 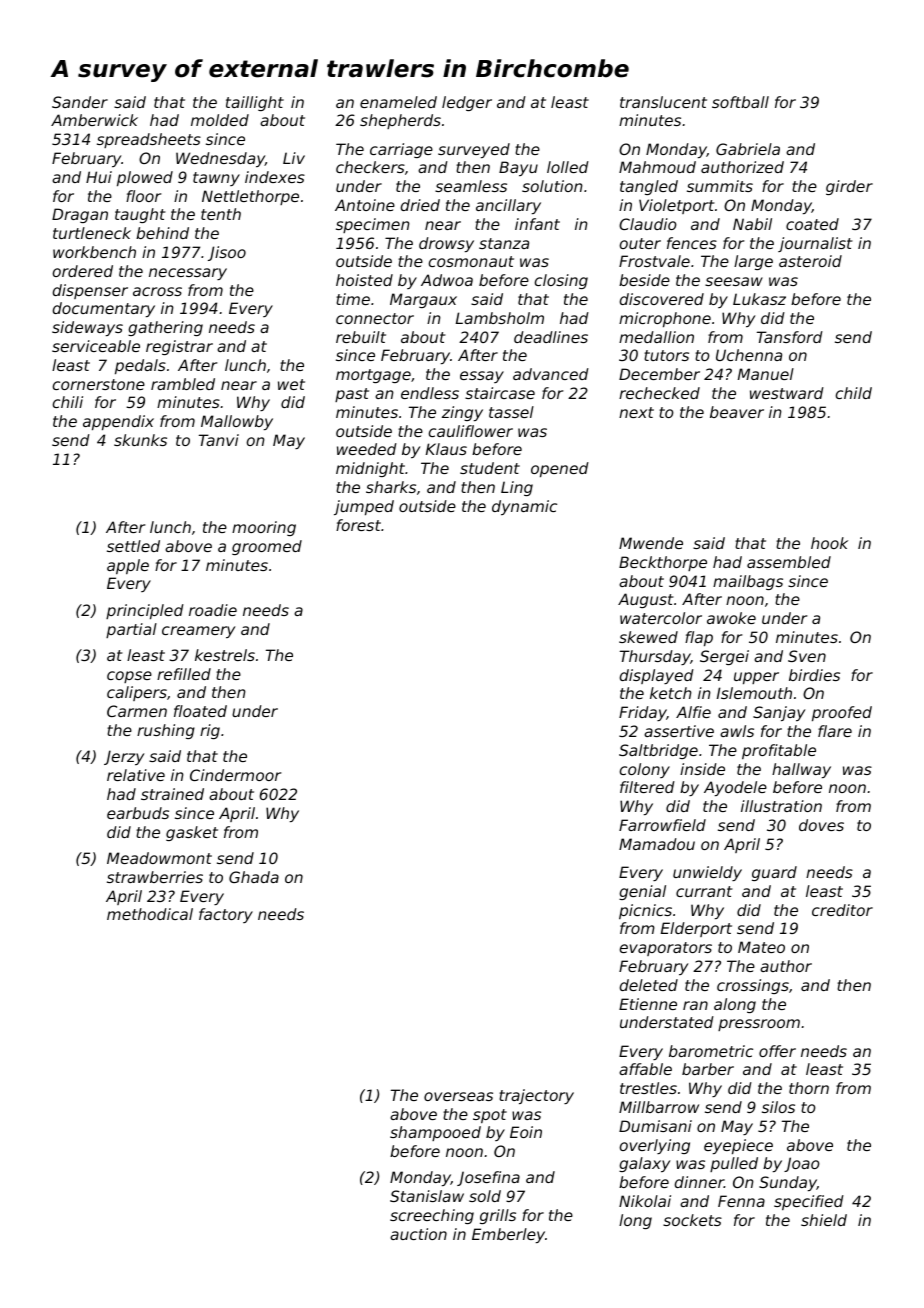 What do you see at coordinates (761, 947) in the page?
I see `Mateo` at bounding box center [761, 947].
